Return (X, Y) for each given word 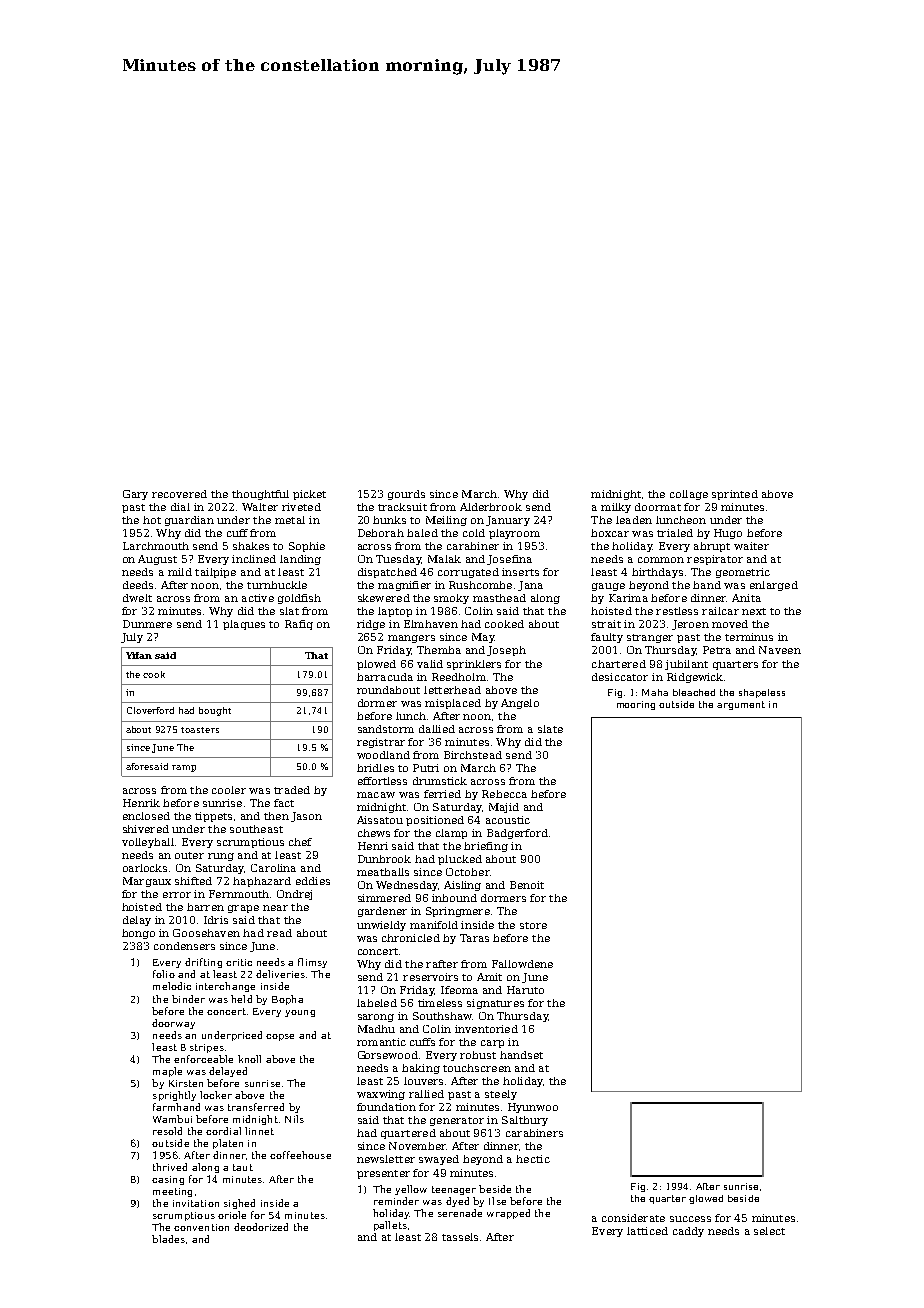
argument (741, 705)
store (533, 925)
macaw (376, 795)
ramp (184, 768)
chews (374, 833)
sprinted (735, 495)
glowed (706, 1199)
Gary (135, 495)
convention (201, 1227)
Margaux (147, 882)
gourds (406, 495)
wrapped (508, 1214)
